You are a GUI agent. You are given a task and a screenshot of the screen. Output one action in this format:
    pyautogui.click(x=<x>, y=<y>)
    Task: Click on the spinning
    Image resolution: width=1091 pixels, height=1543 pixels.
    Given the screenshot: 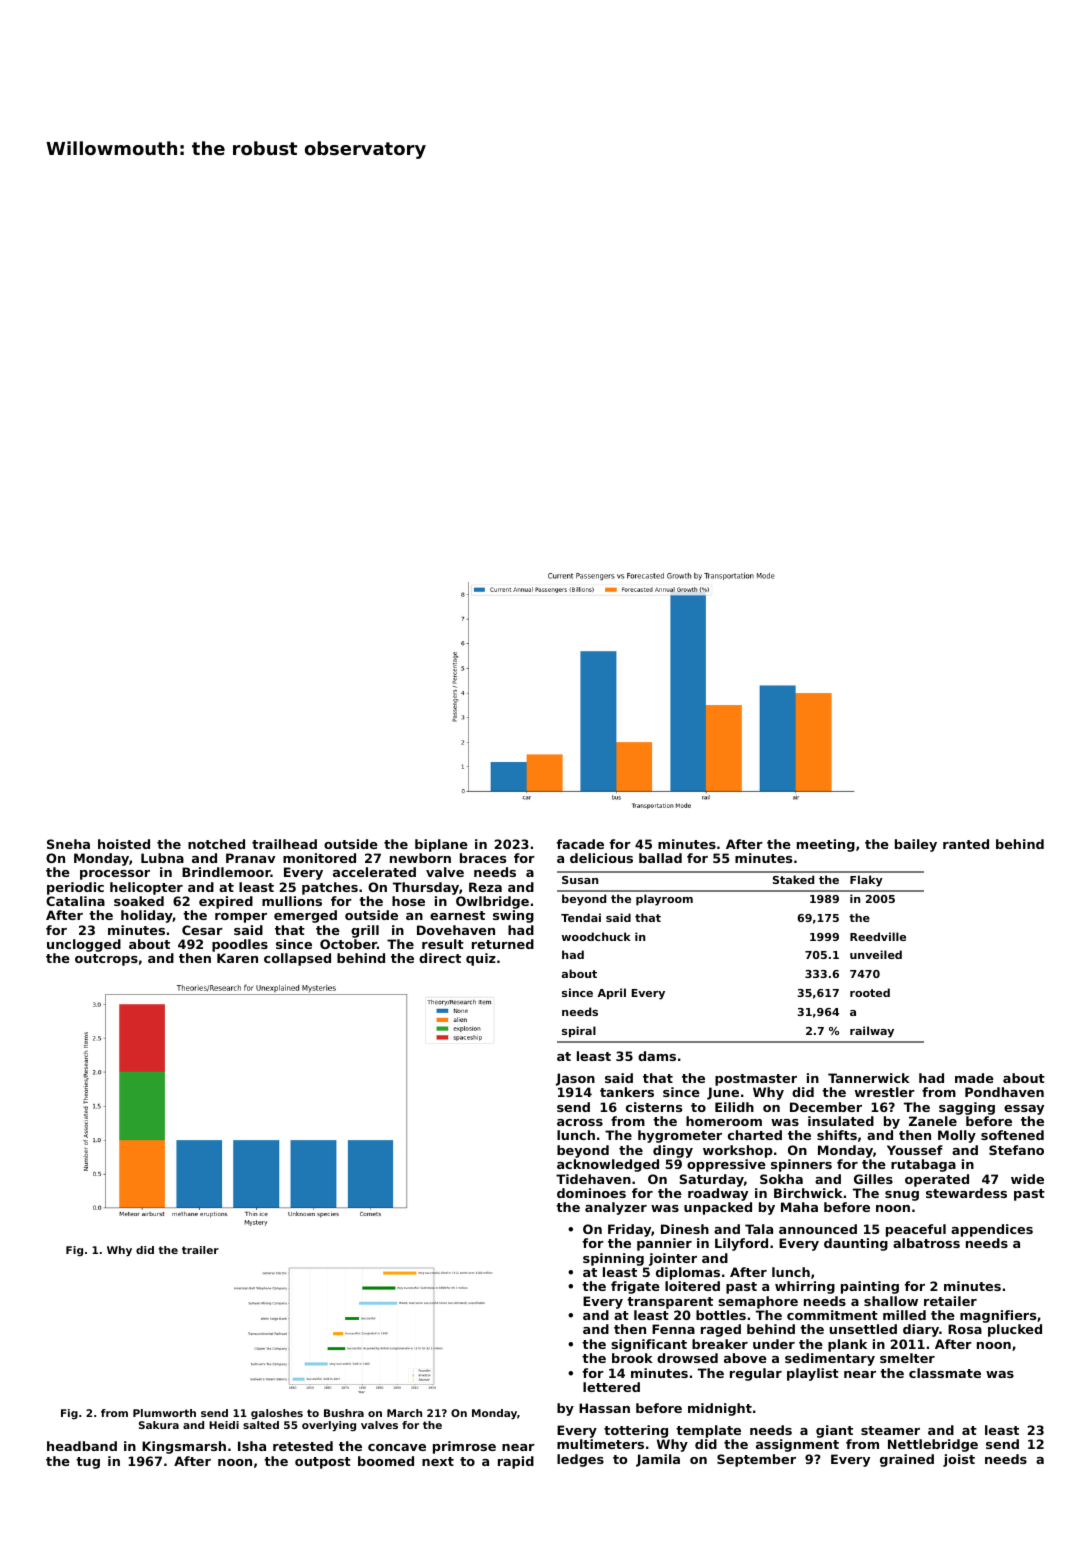 What is the action you would take?
    pyautogui.click(x=613, y=1259)
